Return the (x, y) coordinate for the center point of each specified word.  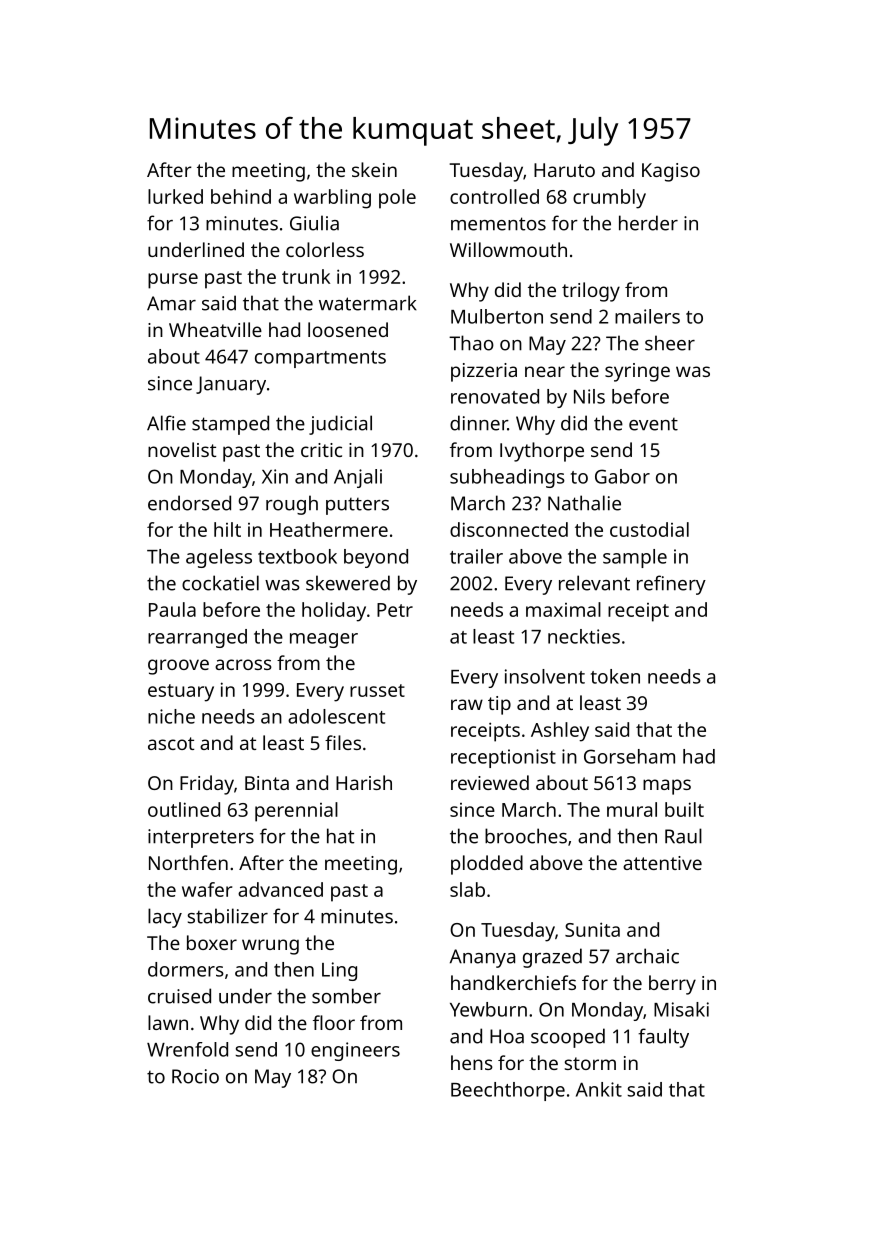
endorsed (189, 503)
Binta (267, 783)
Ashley (560, 732)
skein (374, 169)
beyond (376, 558)
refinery (671, 585)
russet (377, 690)
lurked (175, 196)
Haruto (564, 170)
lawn (168, 1022)
